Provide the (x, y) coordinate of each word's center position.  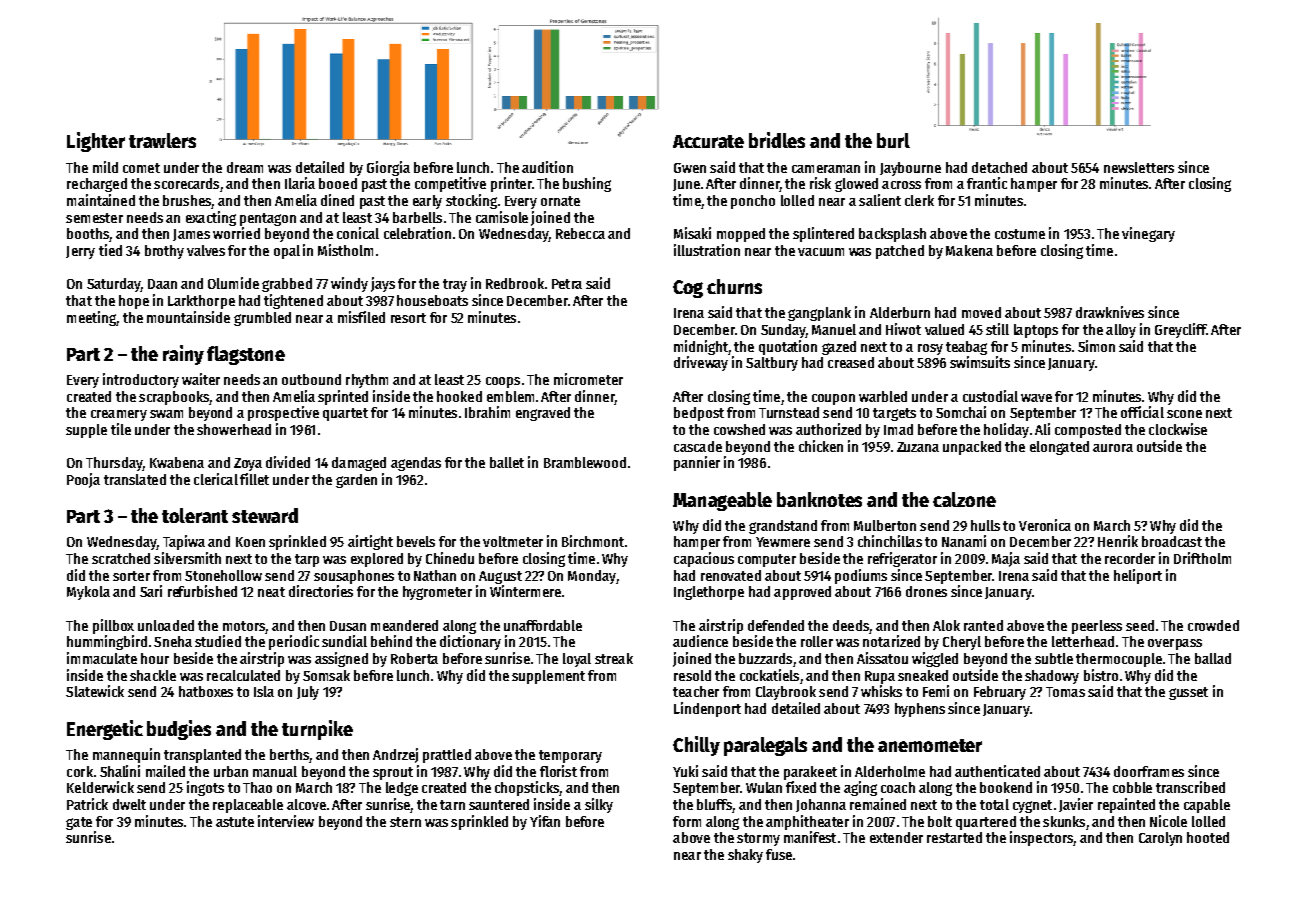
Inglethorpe (709, 593)
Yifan (545, 821)
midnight (701, 347)
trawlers (162, 140)
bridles (777, 140)
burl (893, 140)
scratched (121, 558)
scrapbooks (174, 398)
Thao (257, 787)
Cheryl (962, 643)
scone (1184, 414)
